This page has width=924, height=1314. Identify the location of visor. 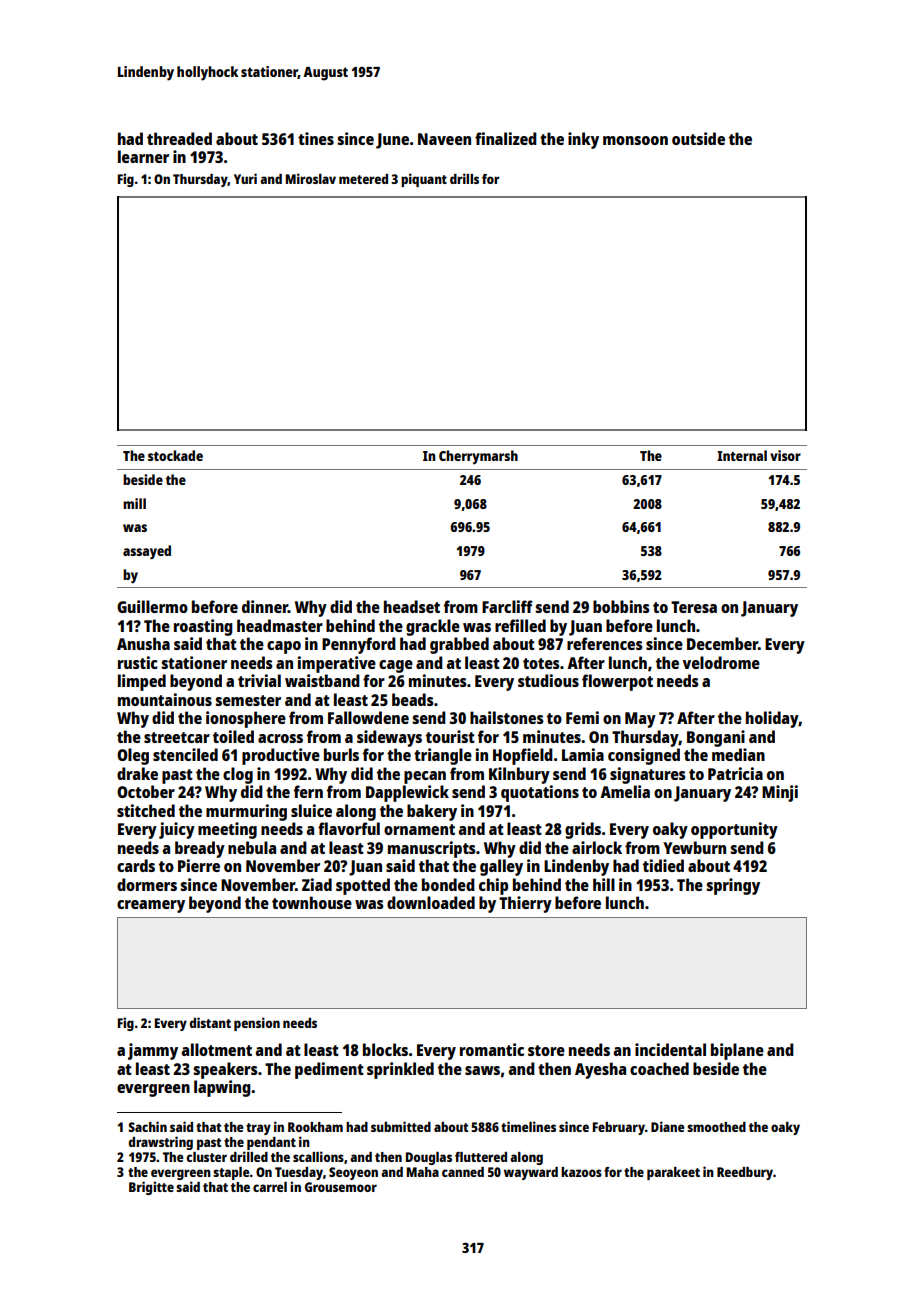
(785, 455).
